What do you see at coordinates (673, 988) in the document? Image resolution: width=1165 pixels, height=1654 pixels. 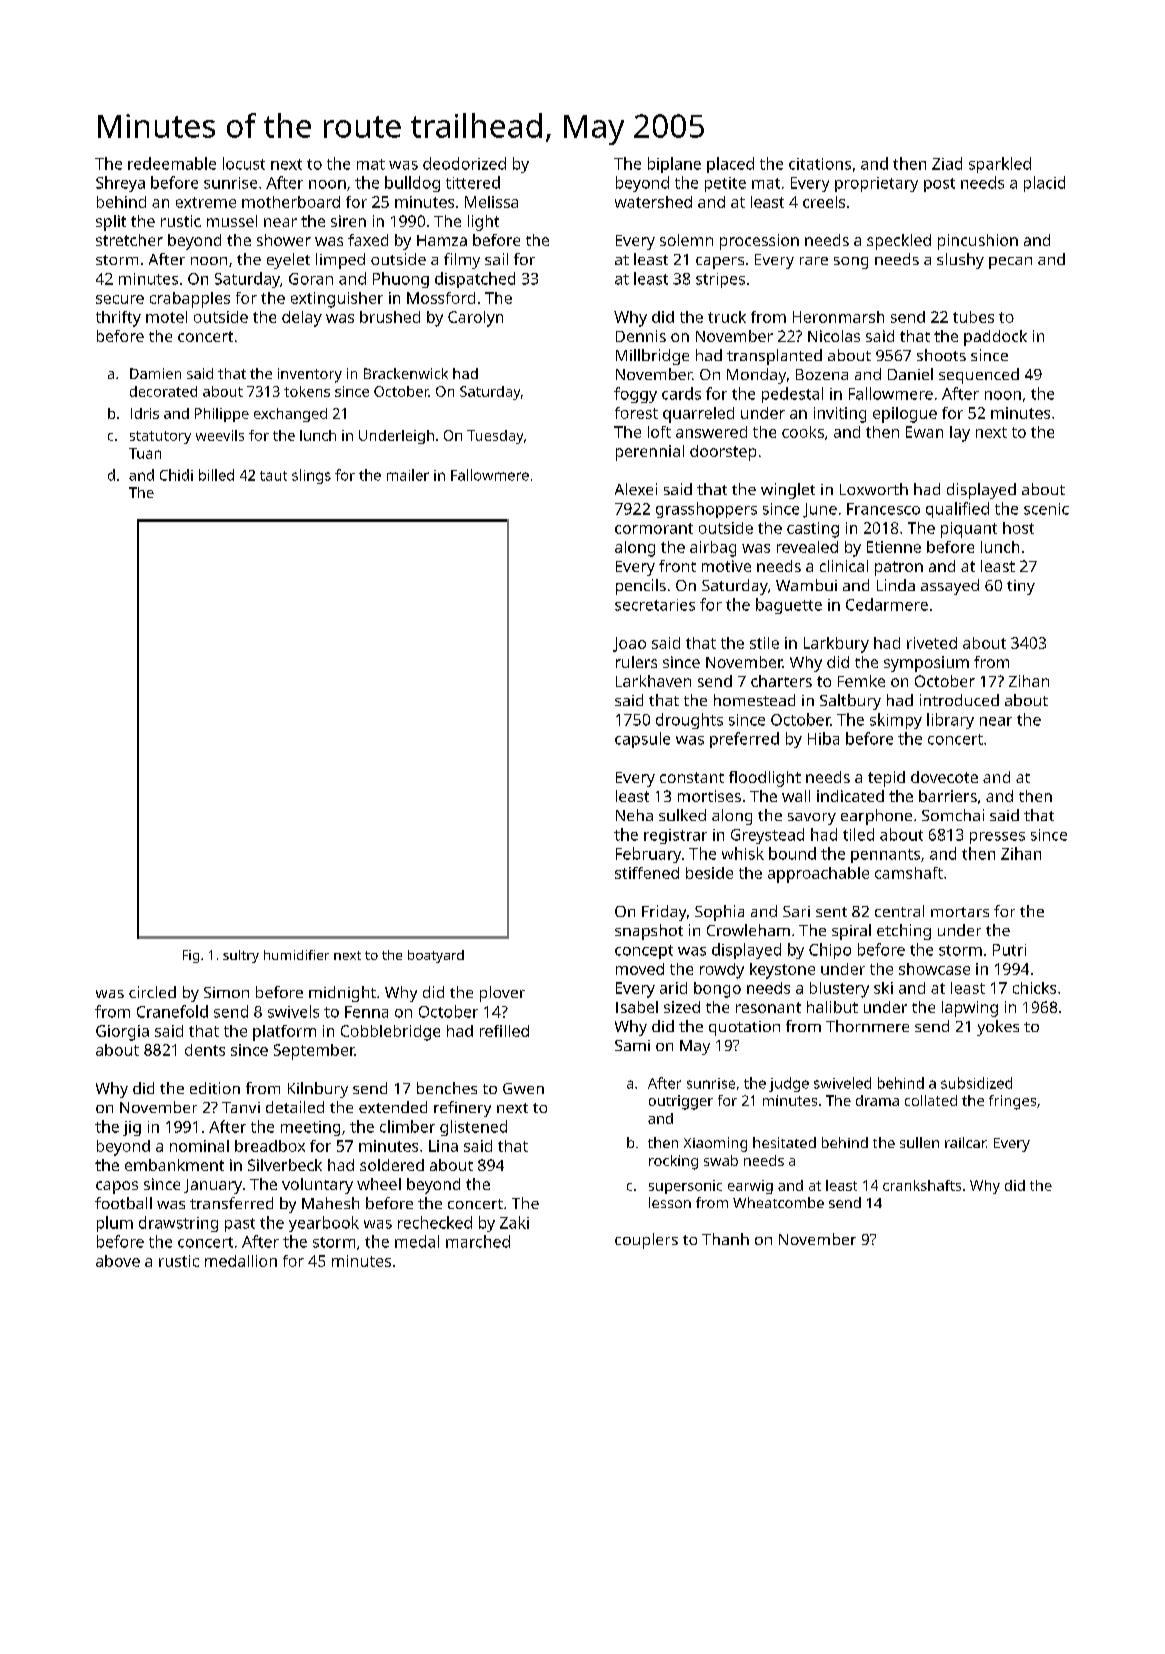 I see `arid` at bounding box center [673, 988].
